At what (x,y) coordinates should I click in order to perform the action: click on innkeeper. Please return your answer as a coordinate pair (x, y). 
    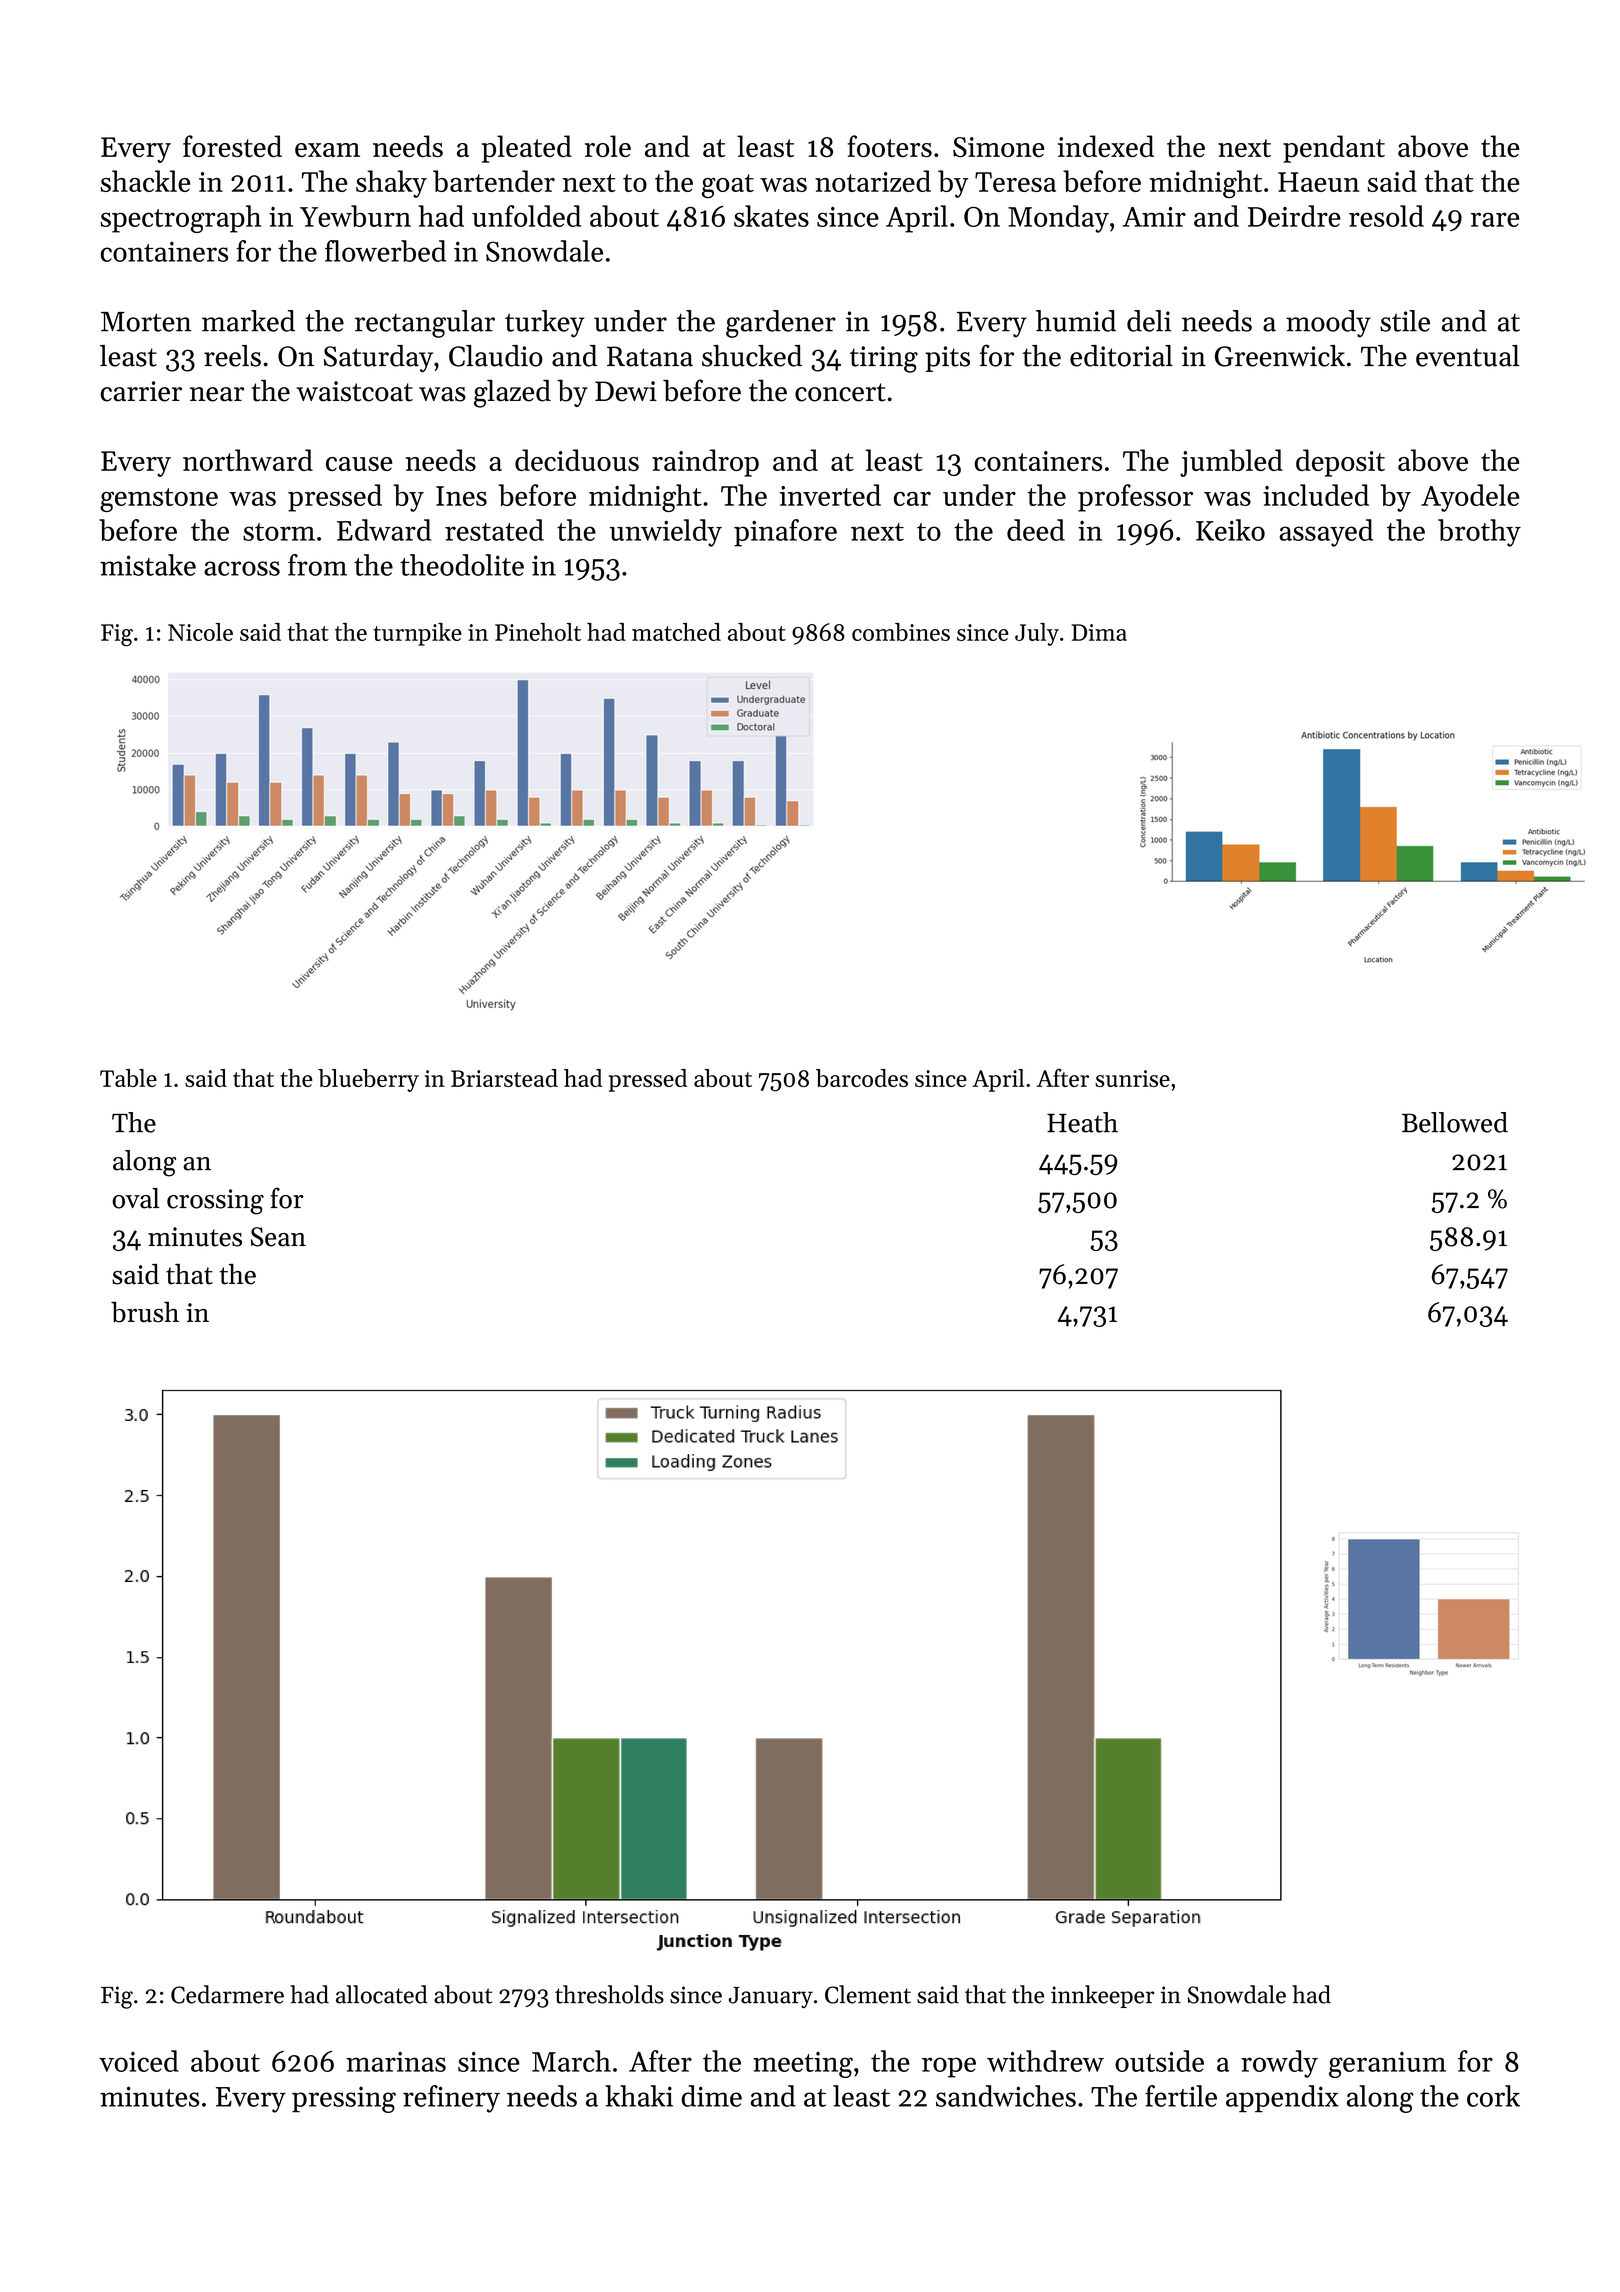
    Looking at the image, I should click on (1102, 1996).
